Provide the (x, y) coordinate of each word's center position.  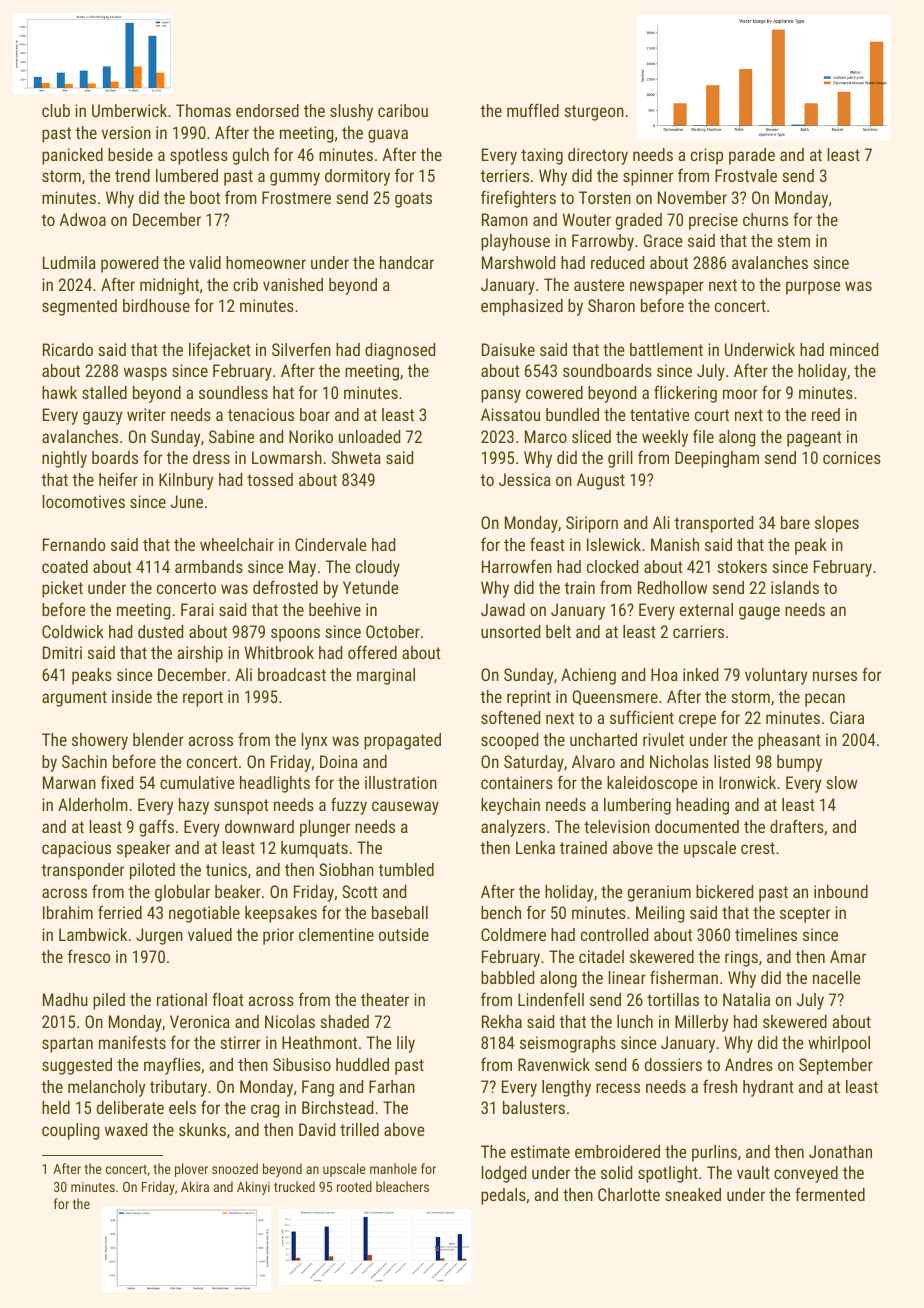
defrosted (285, 587)
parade (752, 156)
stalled (104, 392)
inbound (841, 891)
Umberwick (129, 110)
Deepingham (717, 459)
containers (517, 782)
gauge (759, 613)
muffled (533, 110)
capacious (76, 849)
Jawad (503, 609)
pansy (501, 396)
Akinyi (253, 1188)
